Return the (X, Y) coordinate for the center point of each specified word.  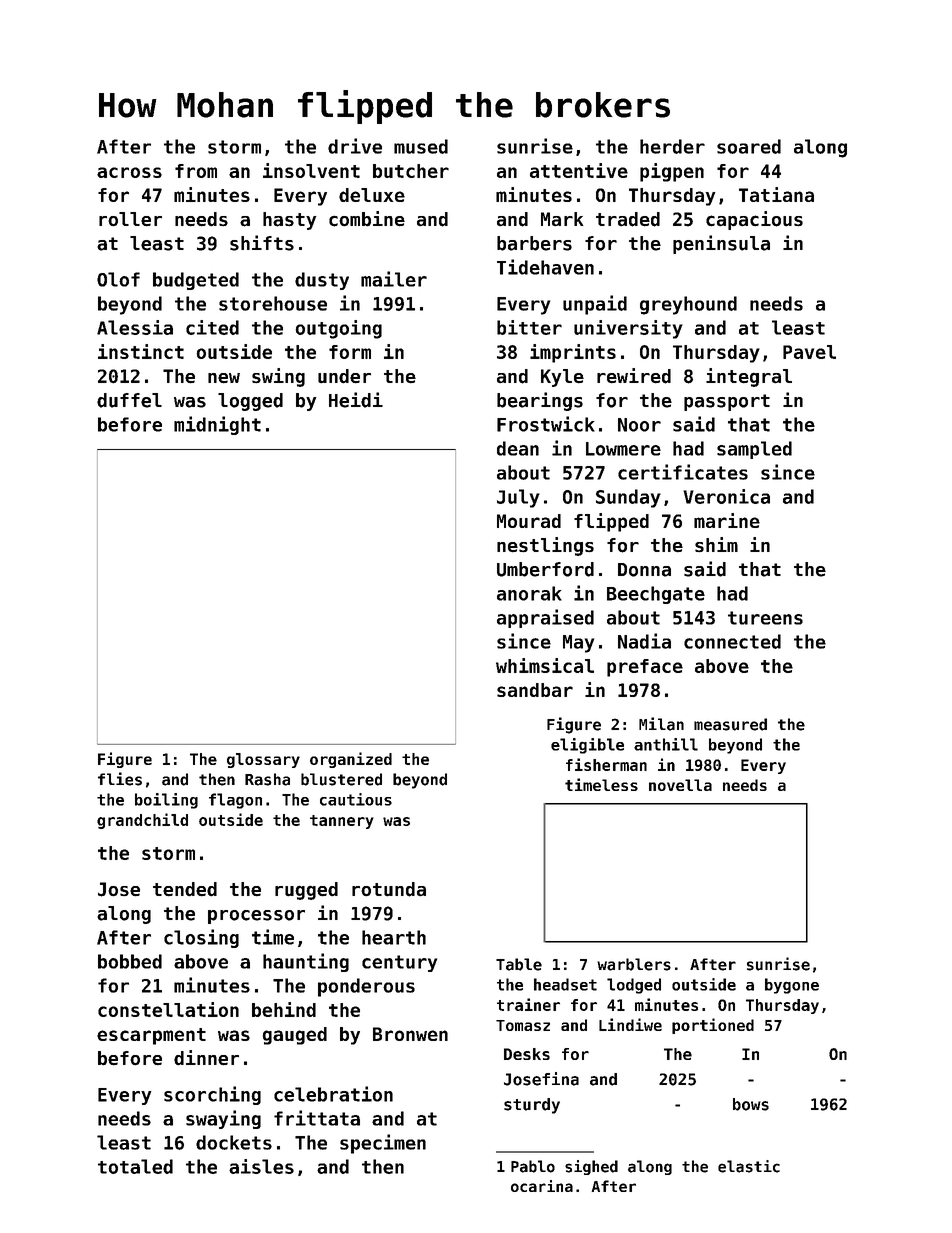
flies (120, 779)
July (518, 498)
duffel (129, 400)
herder (672, 146)
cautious (356, 799)
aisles (261, 1166)
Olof (118, 279)
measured (730, 724)
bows (751, 1104)
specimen (383, 1144)
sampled (754, 450)
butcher (411, 171)
